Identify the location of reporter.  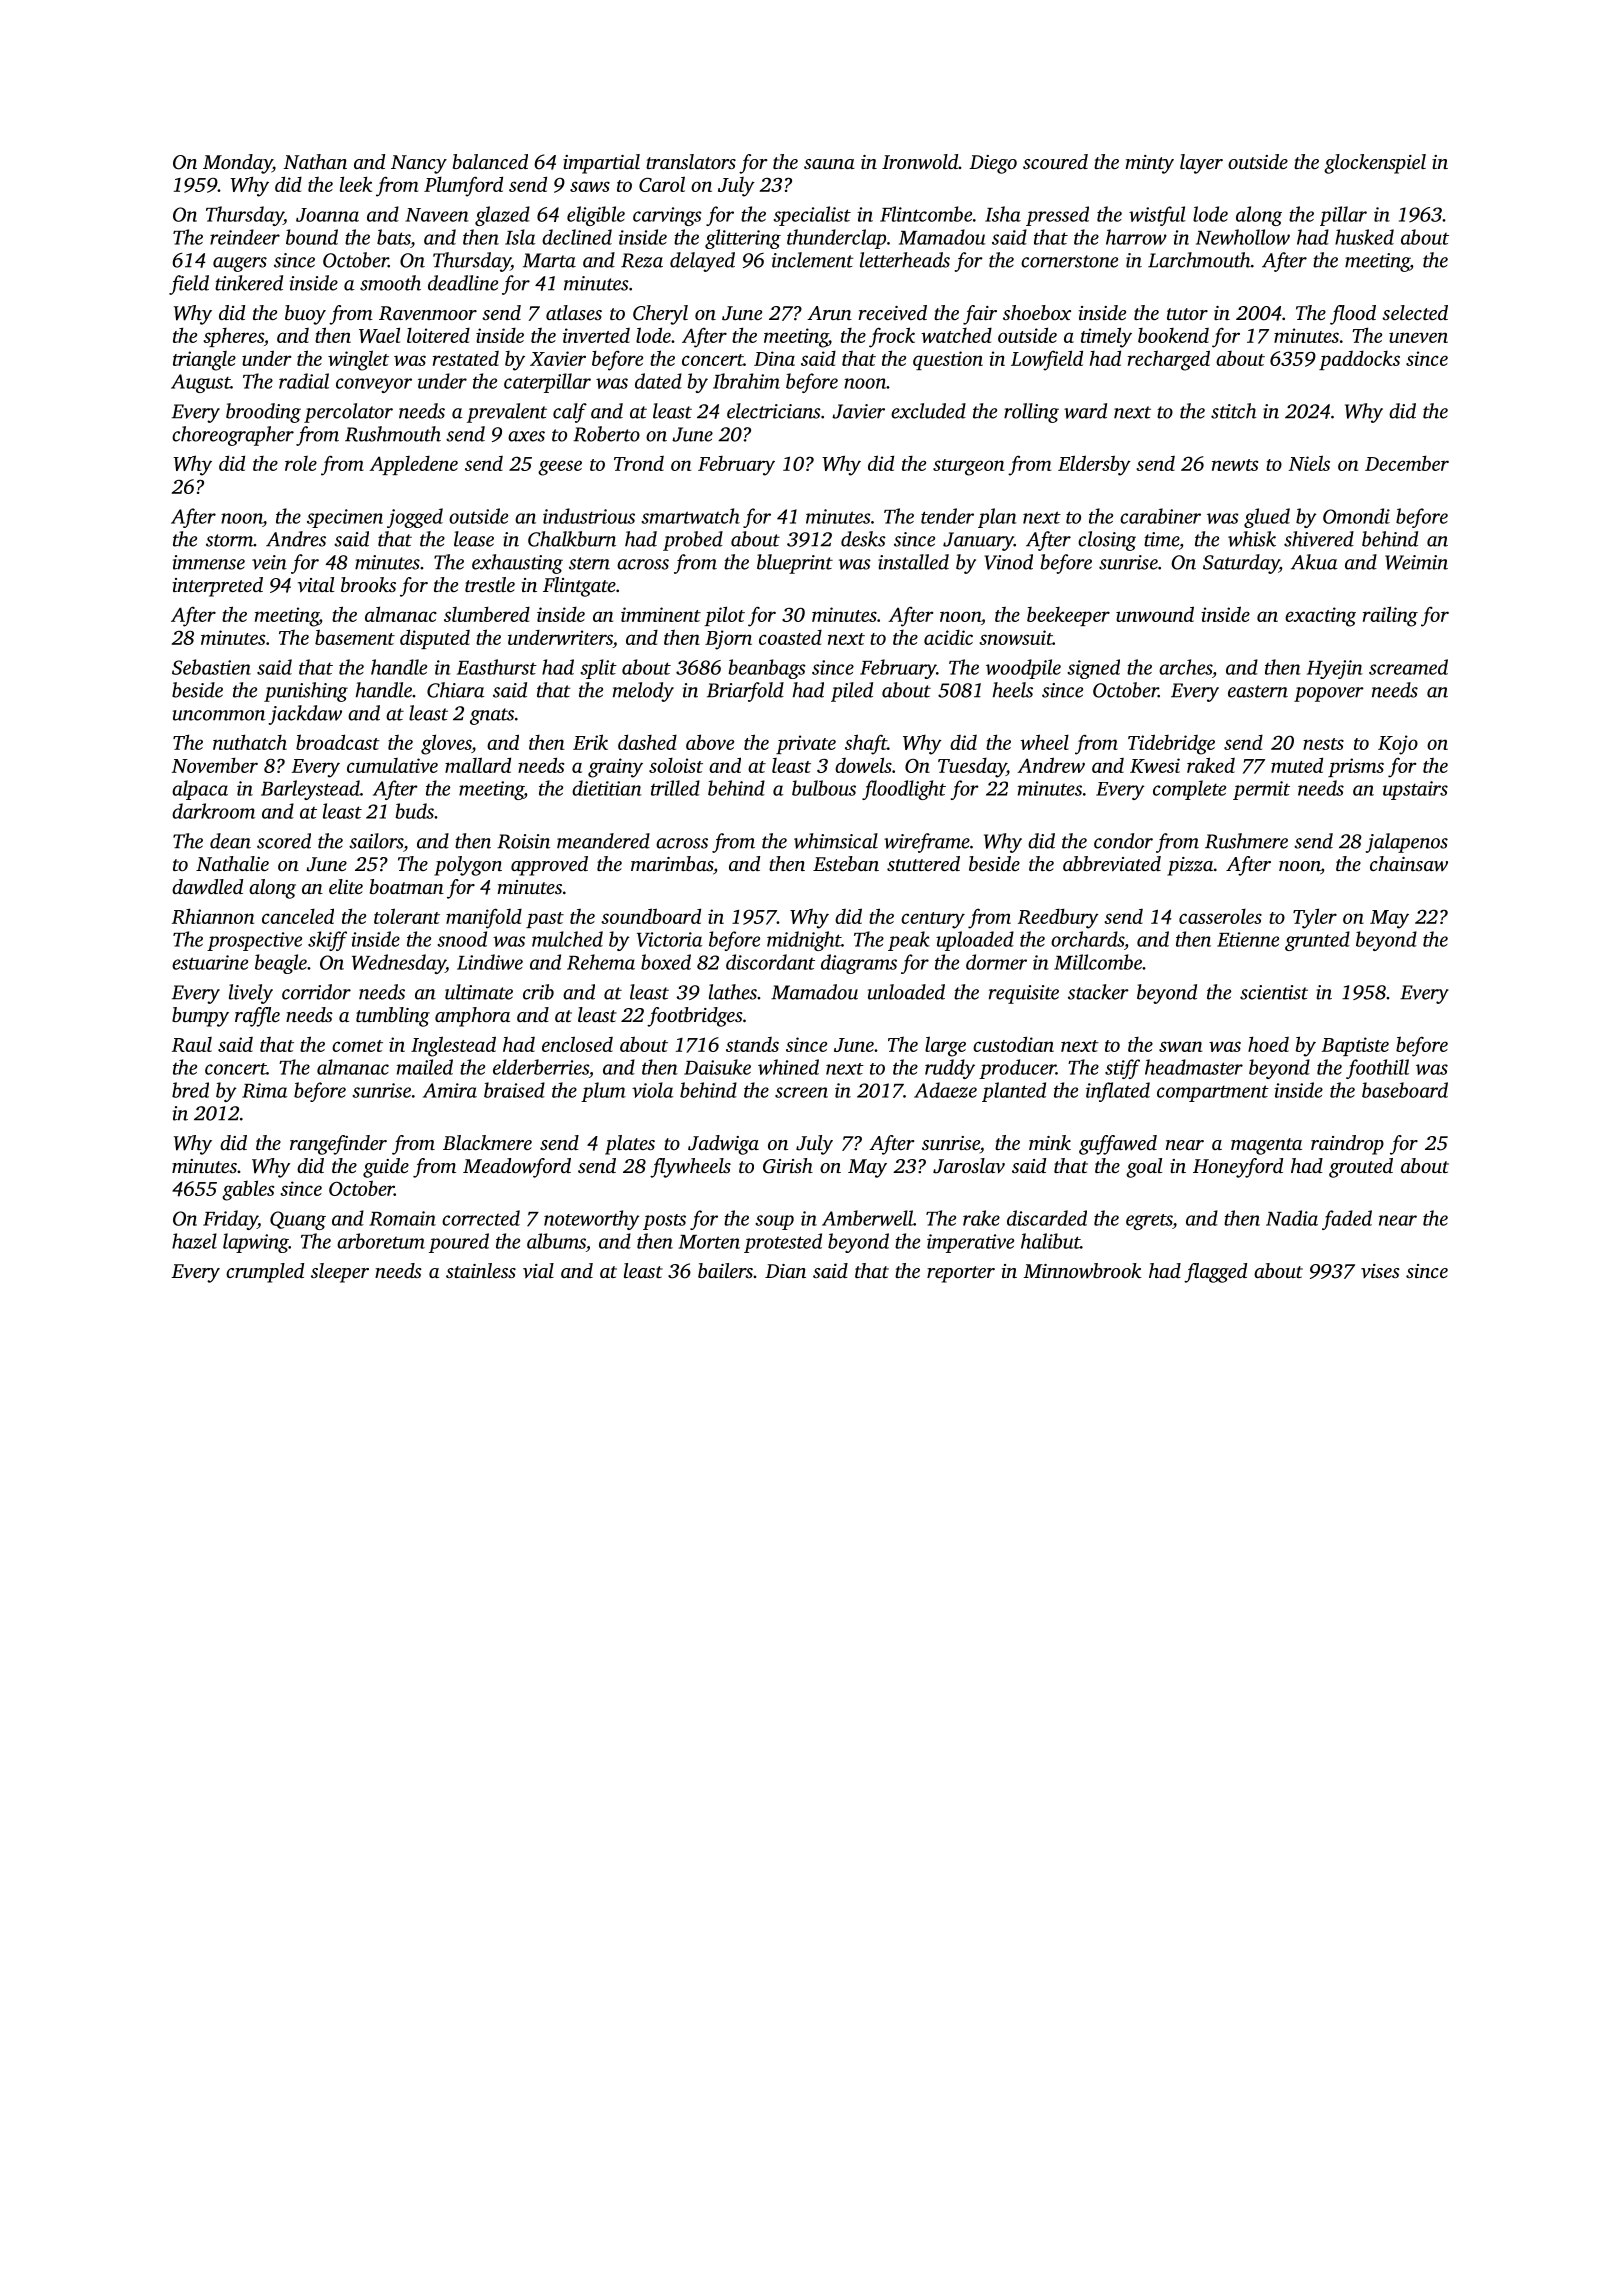
(961, 1274).
